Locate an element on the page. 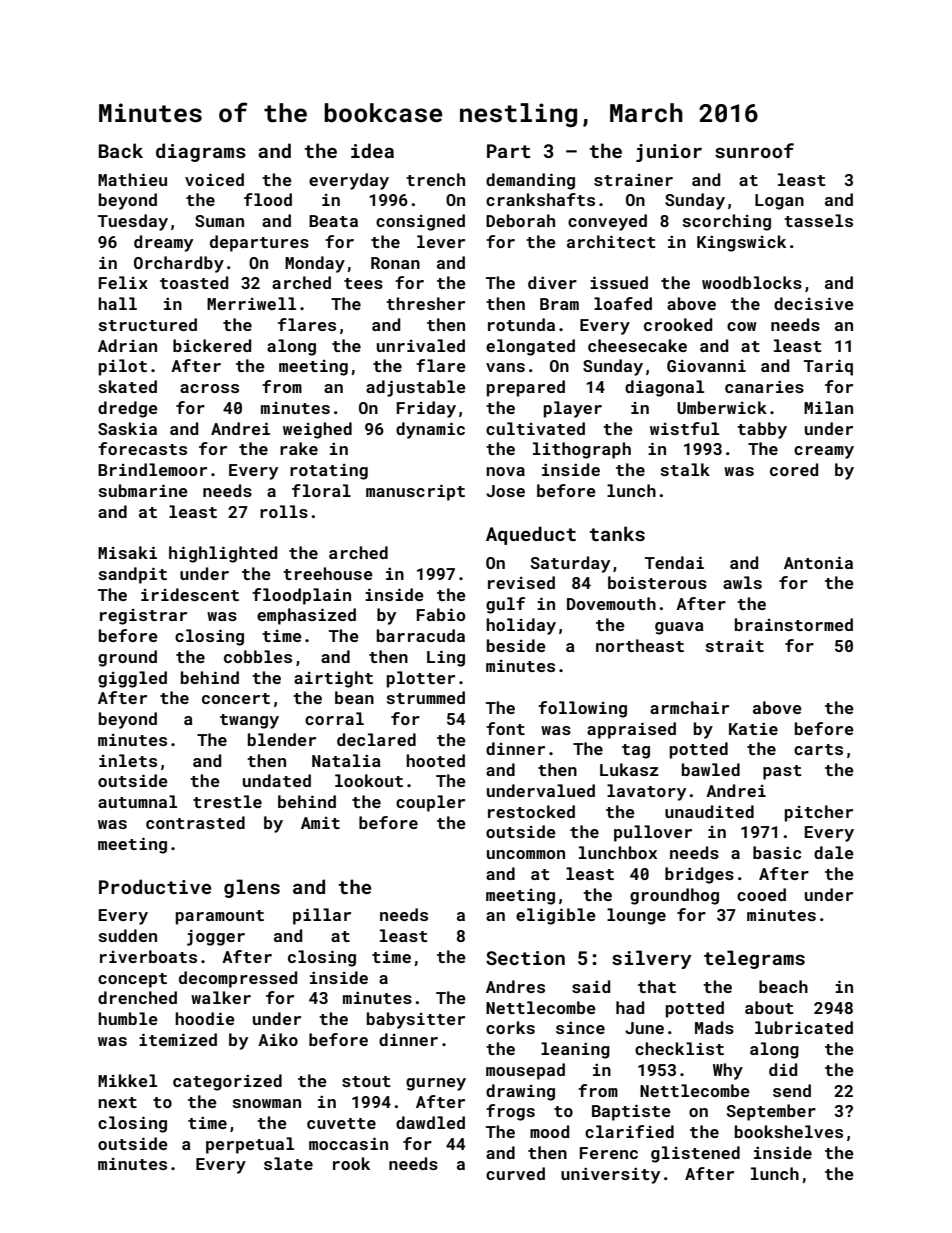 The width and height of the document is (952, 1233). Bram is located at coordinates (559, 304).
